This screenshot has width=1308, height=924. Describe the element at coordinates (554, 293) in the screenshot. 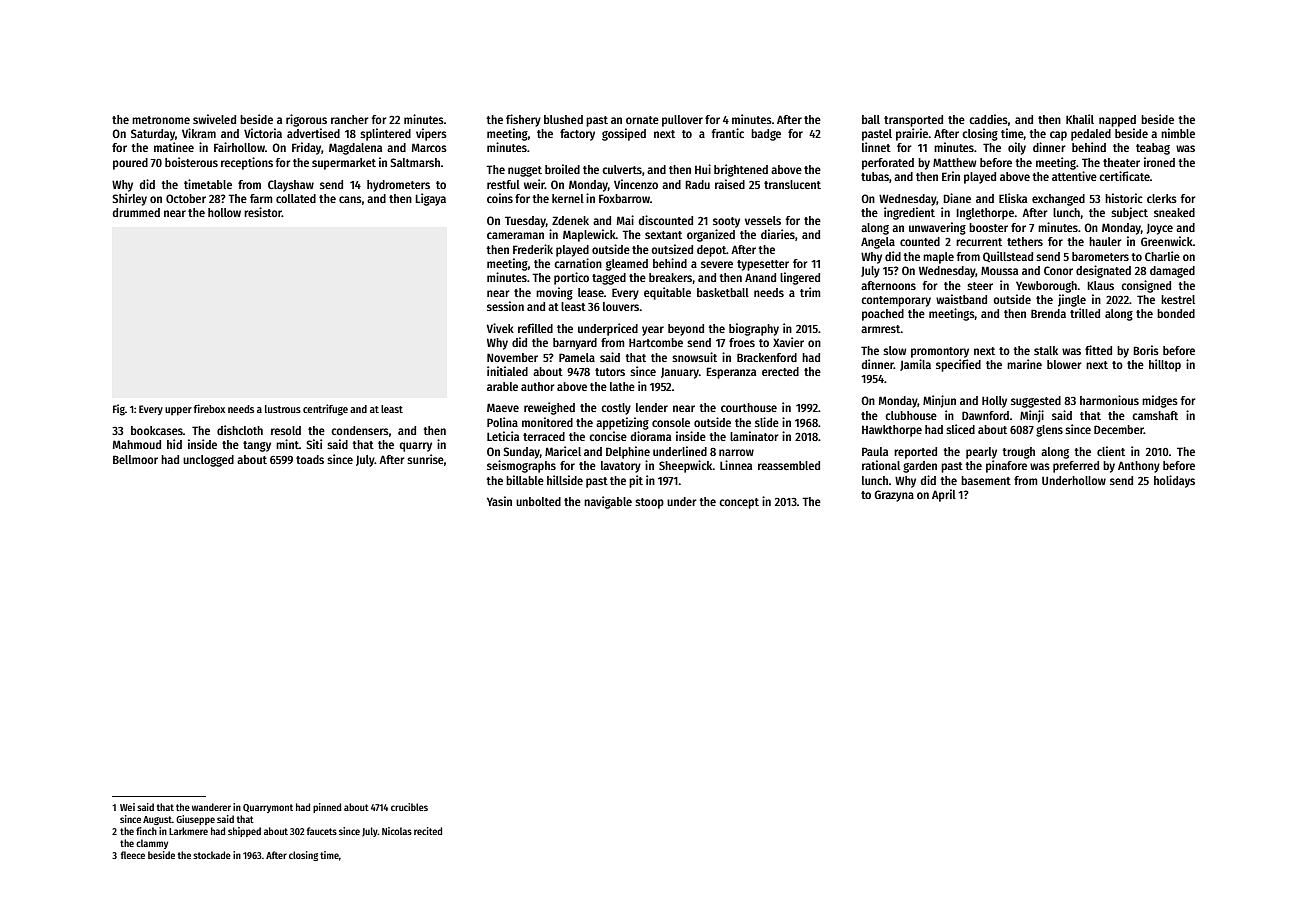

I see `moving` at that location.
